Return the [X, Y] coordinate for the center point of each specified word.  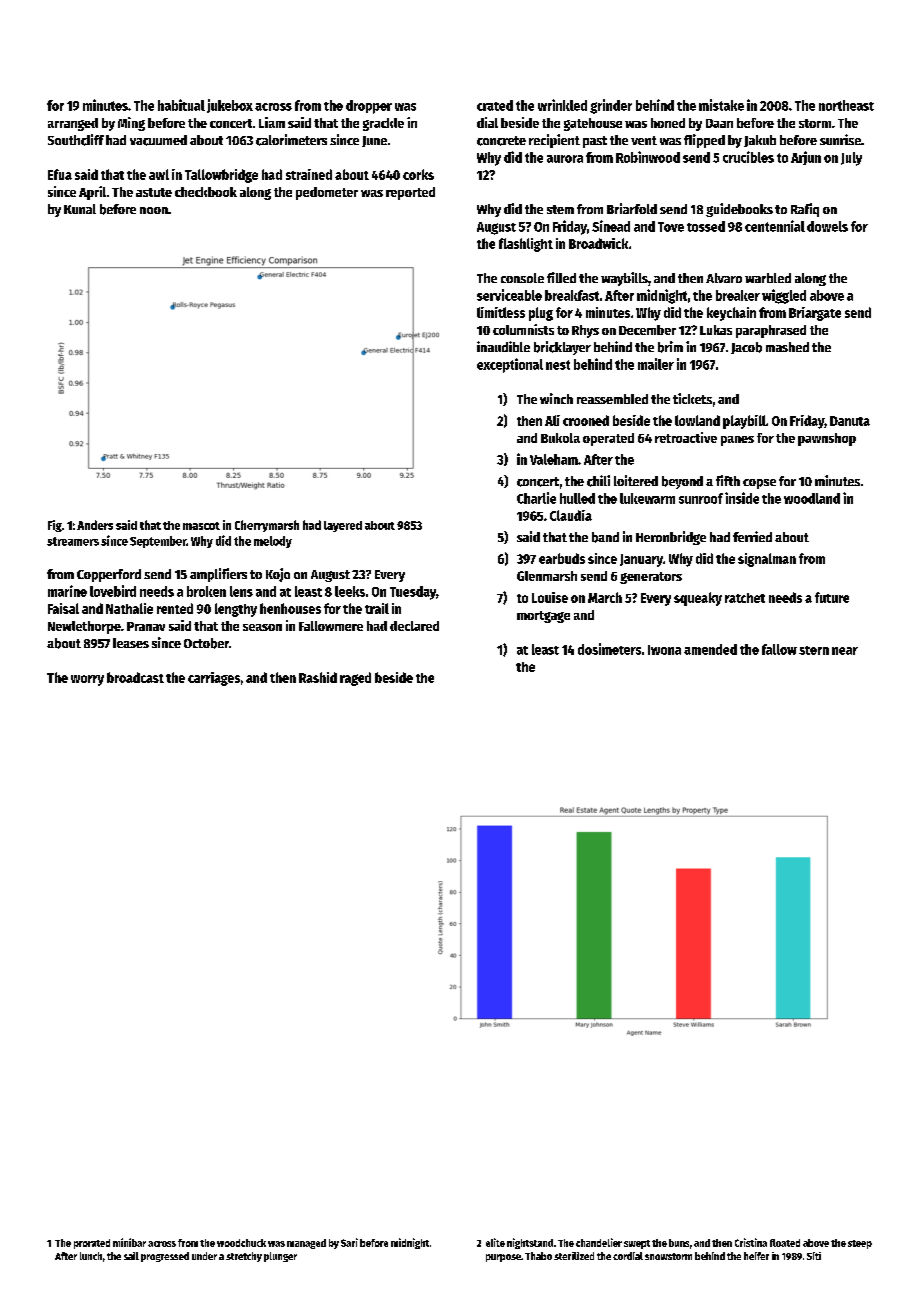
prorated [92, 1244]
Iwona [664, 650]
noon [154, 210]
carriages [214, 679]
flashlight [526, 245]
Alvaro [724, 278]
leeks [350, 591]
